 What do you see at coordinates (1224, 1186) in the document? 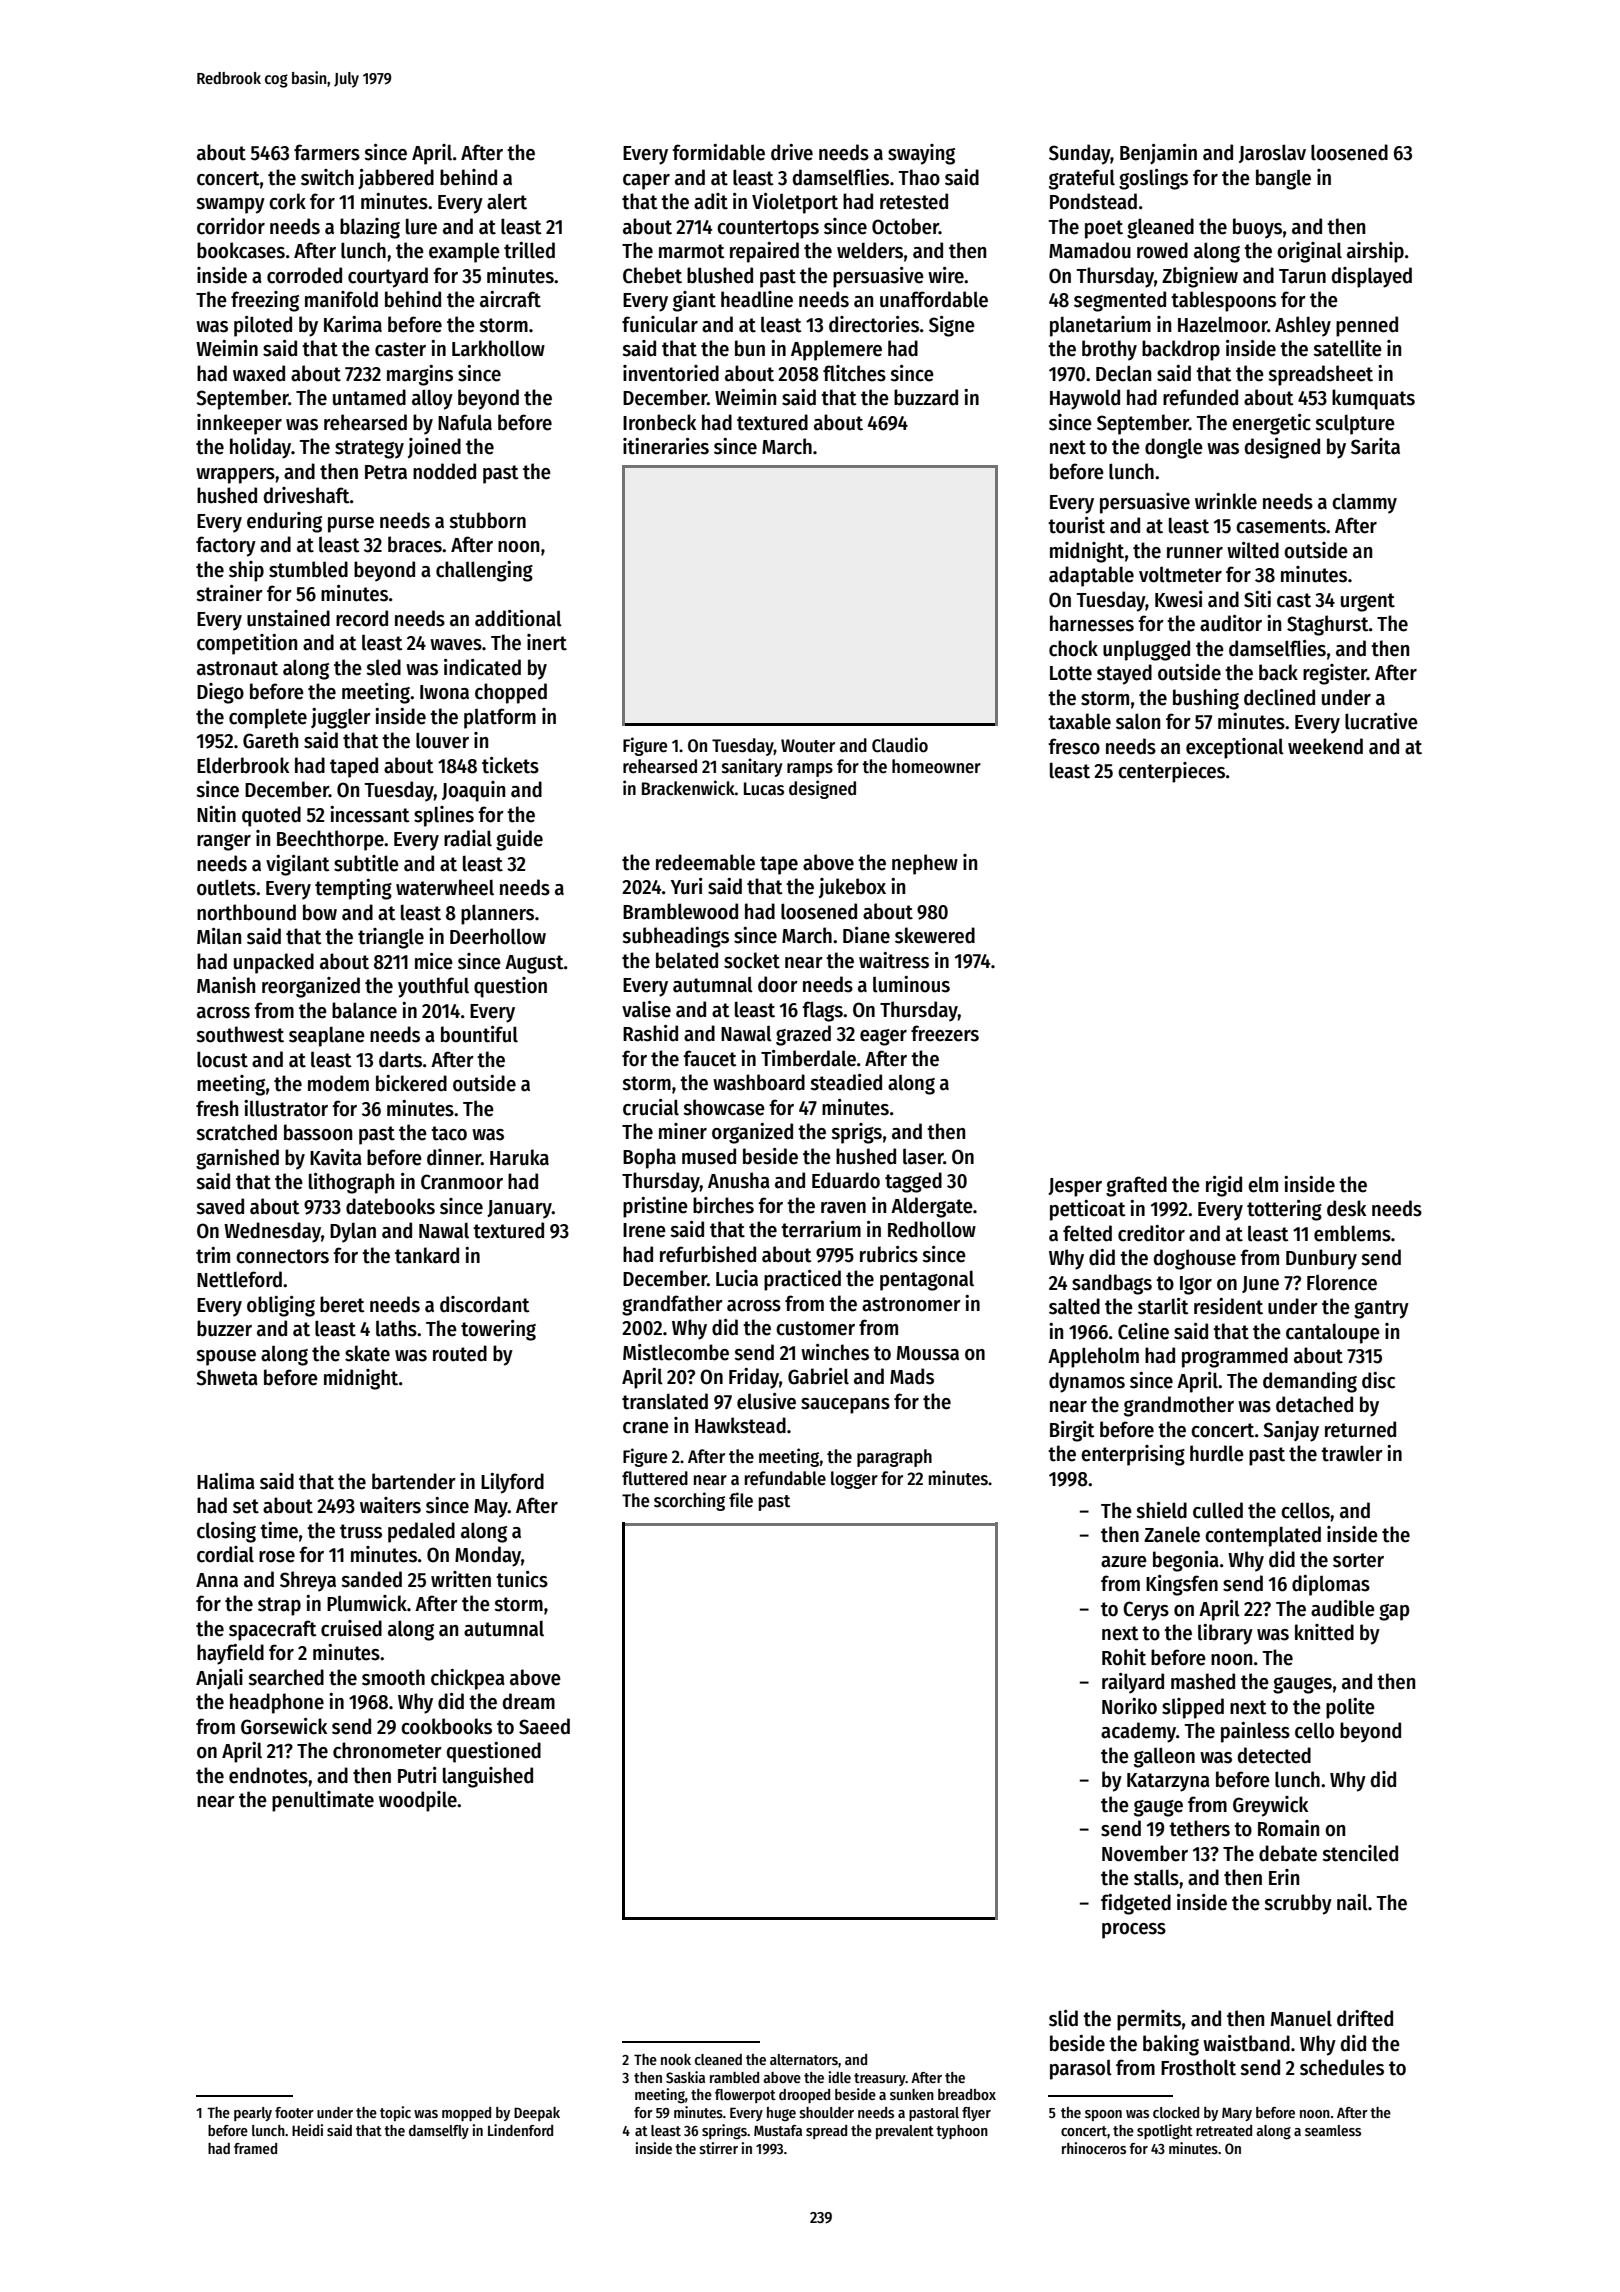
I see `rigid` at bounding box center [1224, 1186].
